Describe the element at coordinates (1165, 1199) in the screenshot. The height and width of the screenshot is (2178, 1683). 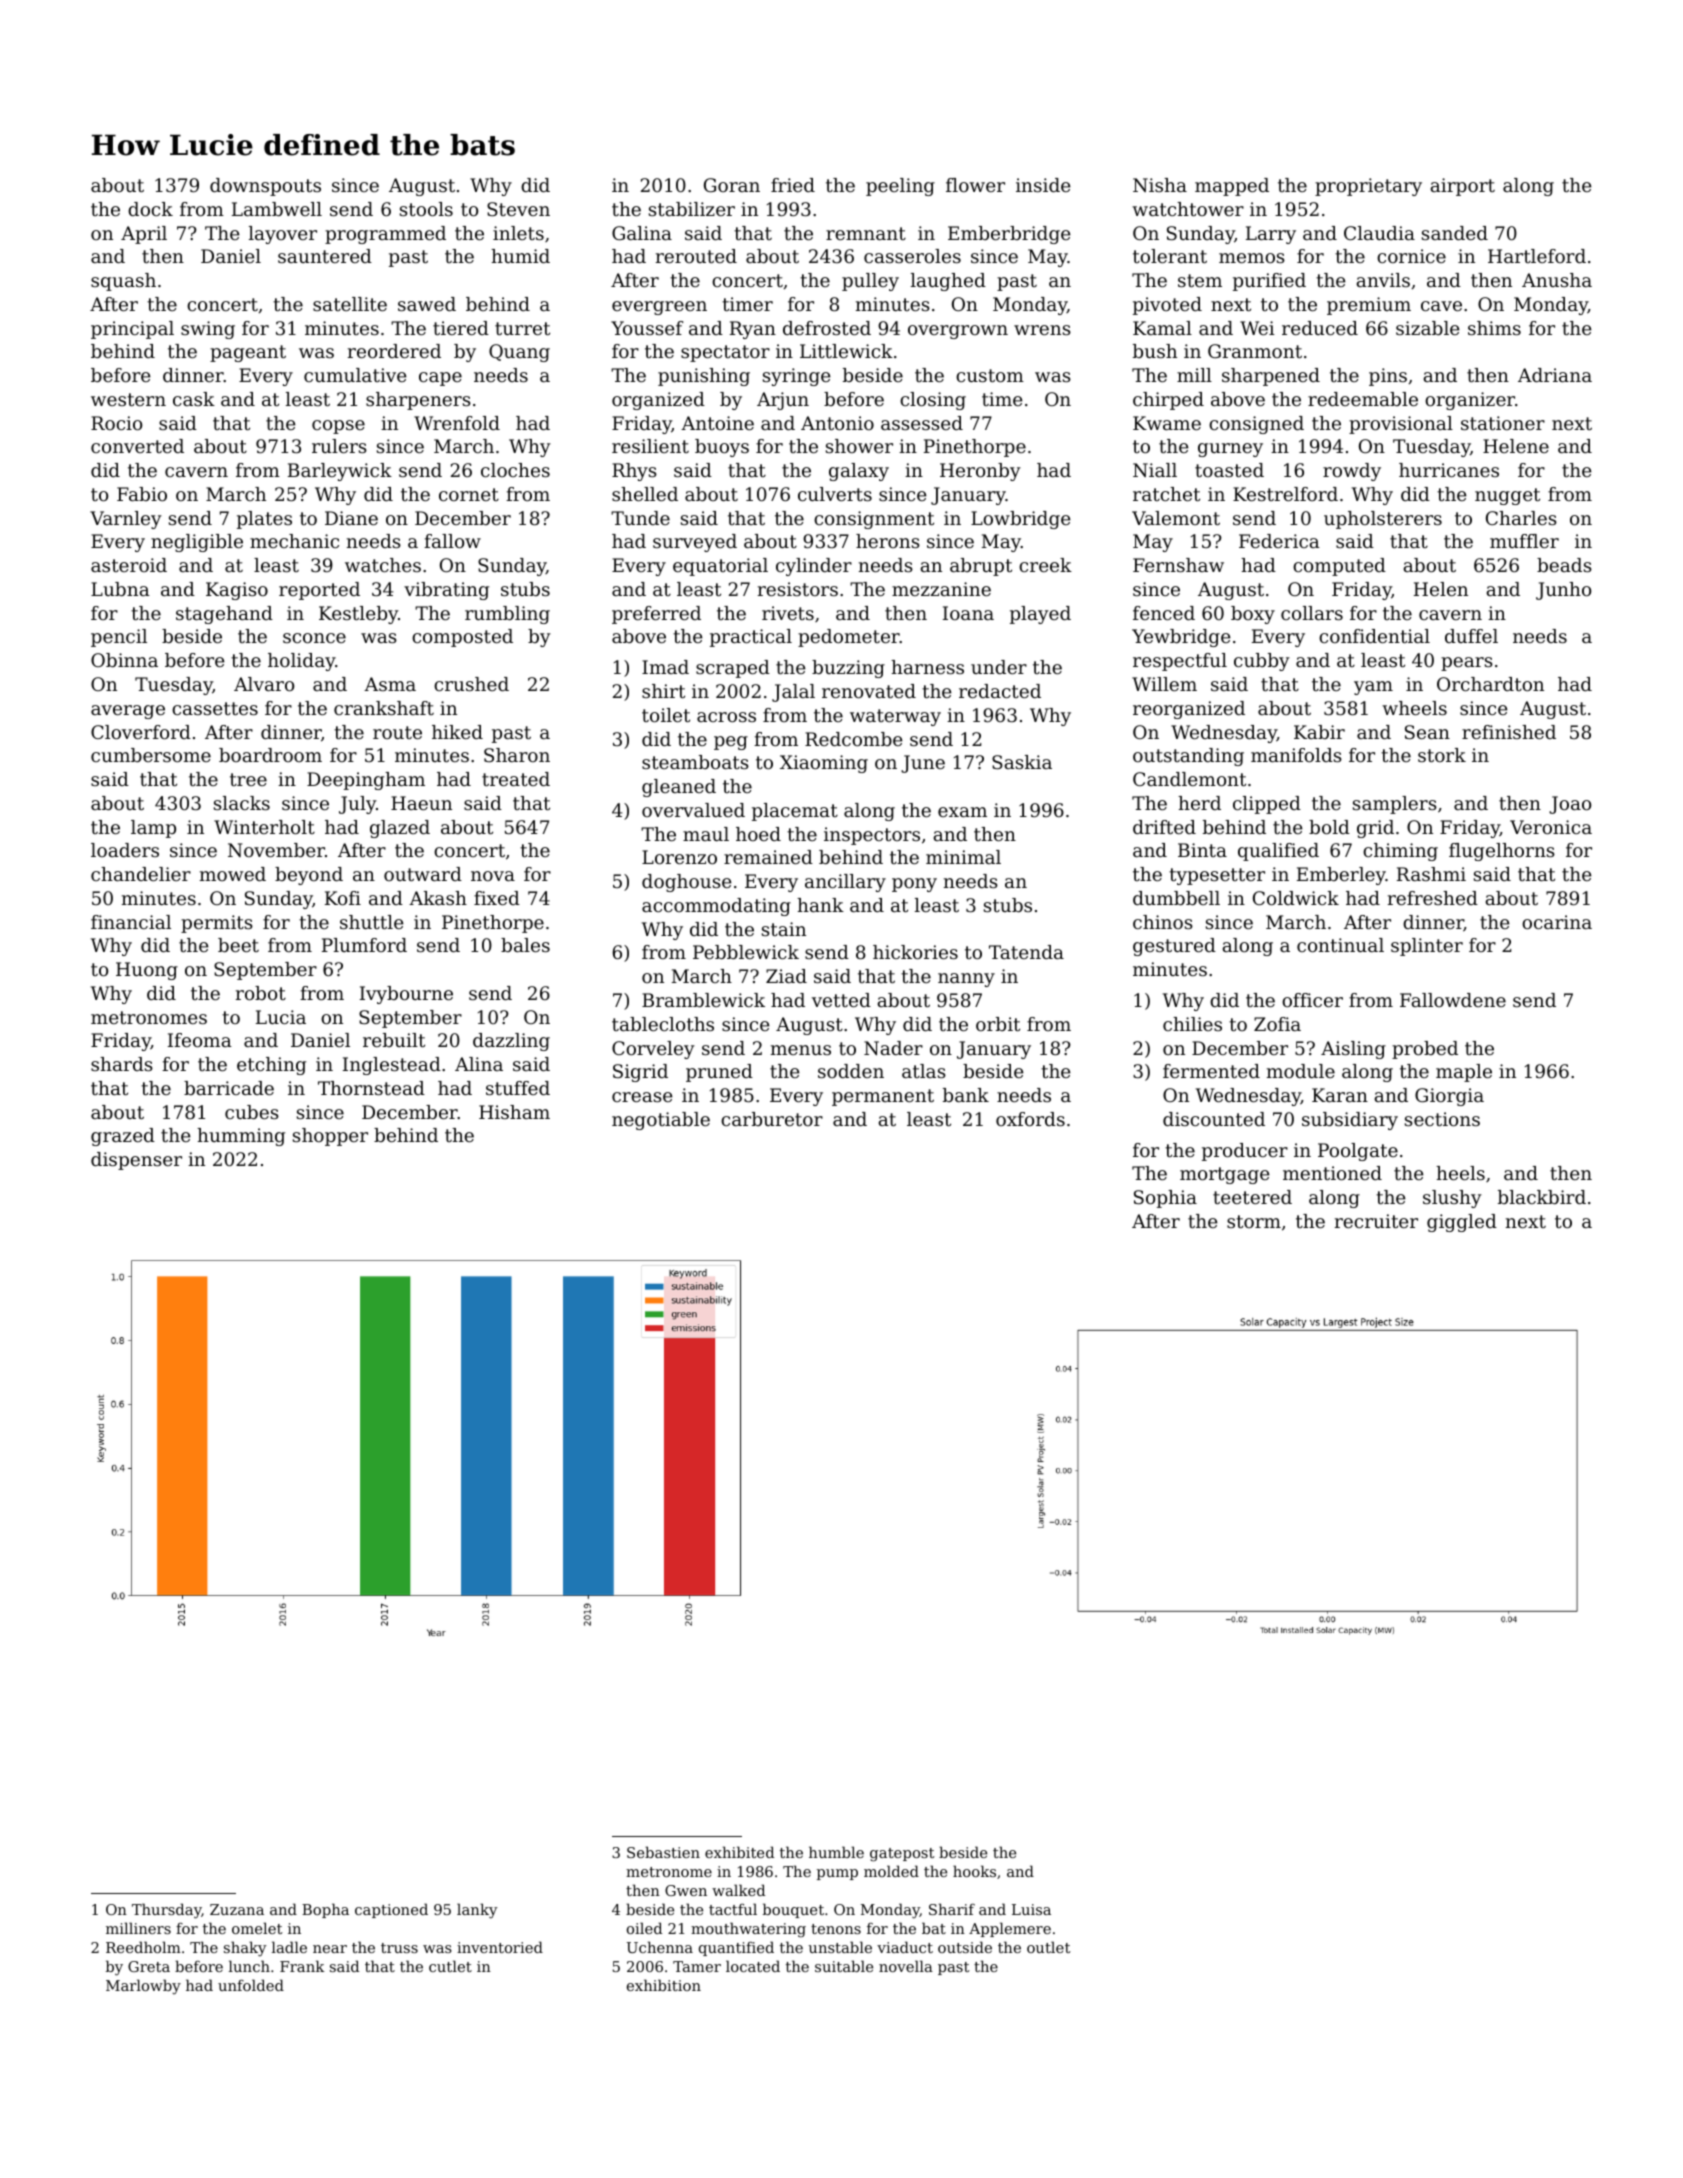
I see `Sophia` at that location.
